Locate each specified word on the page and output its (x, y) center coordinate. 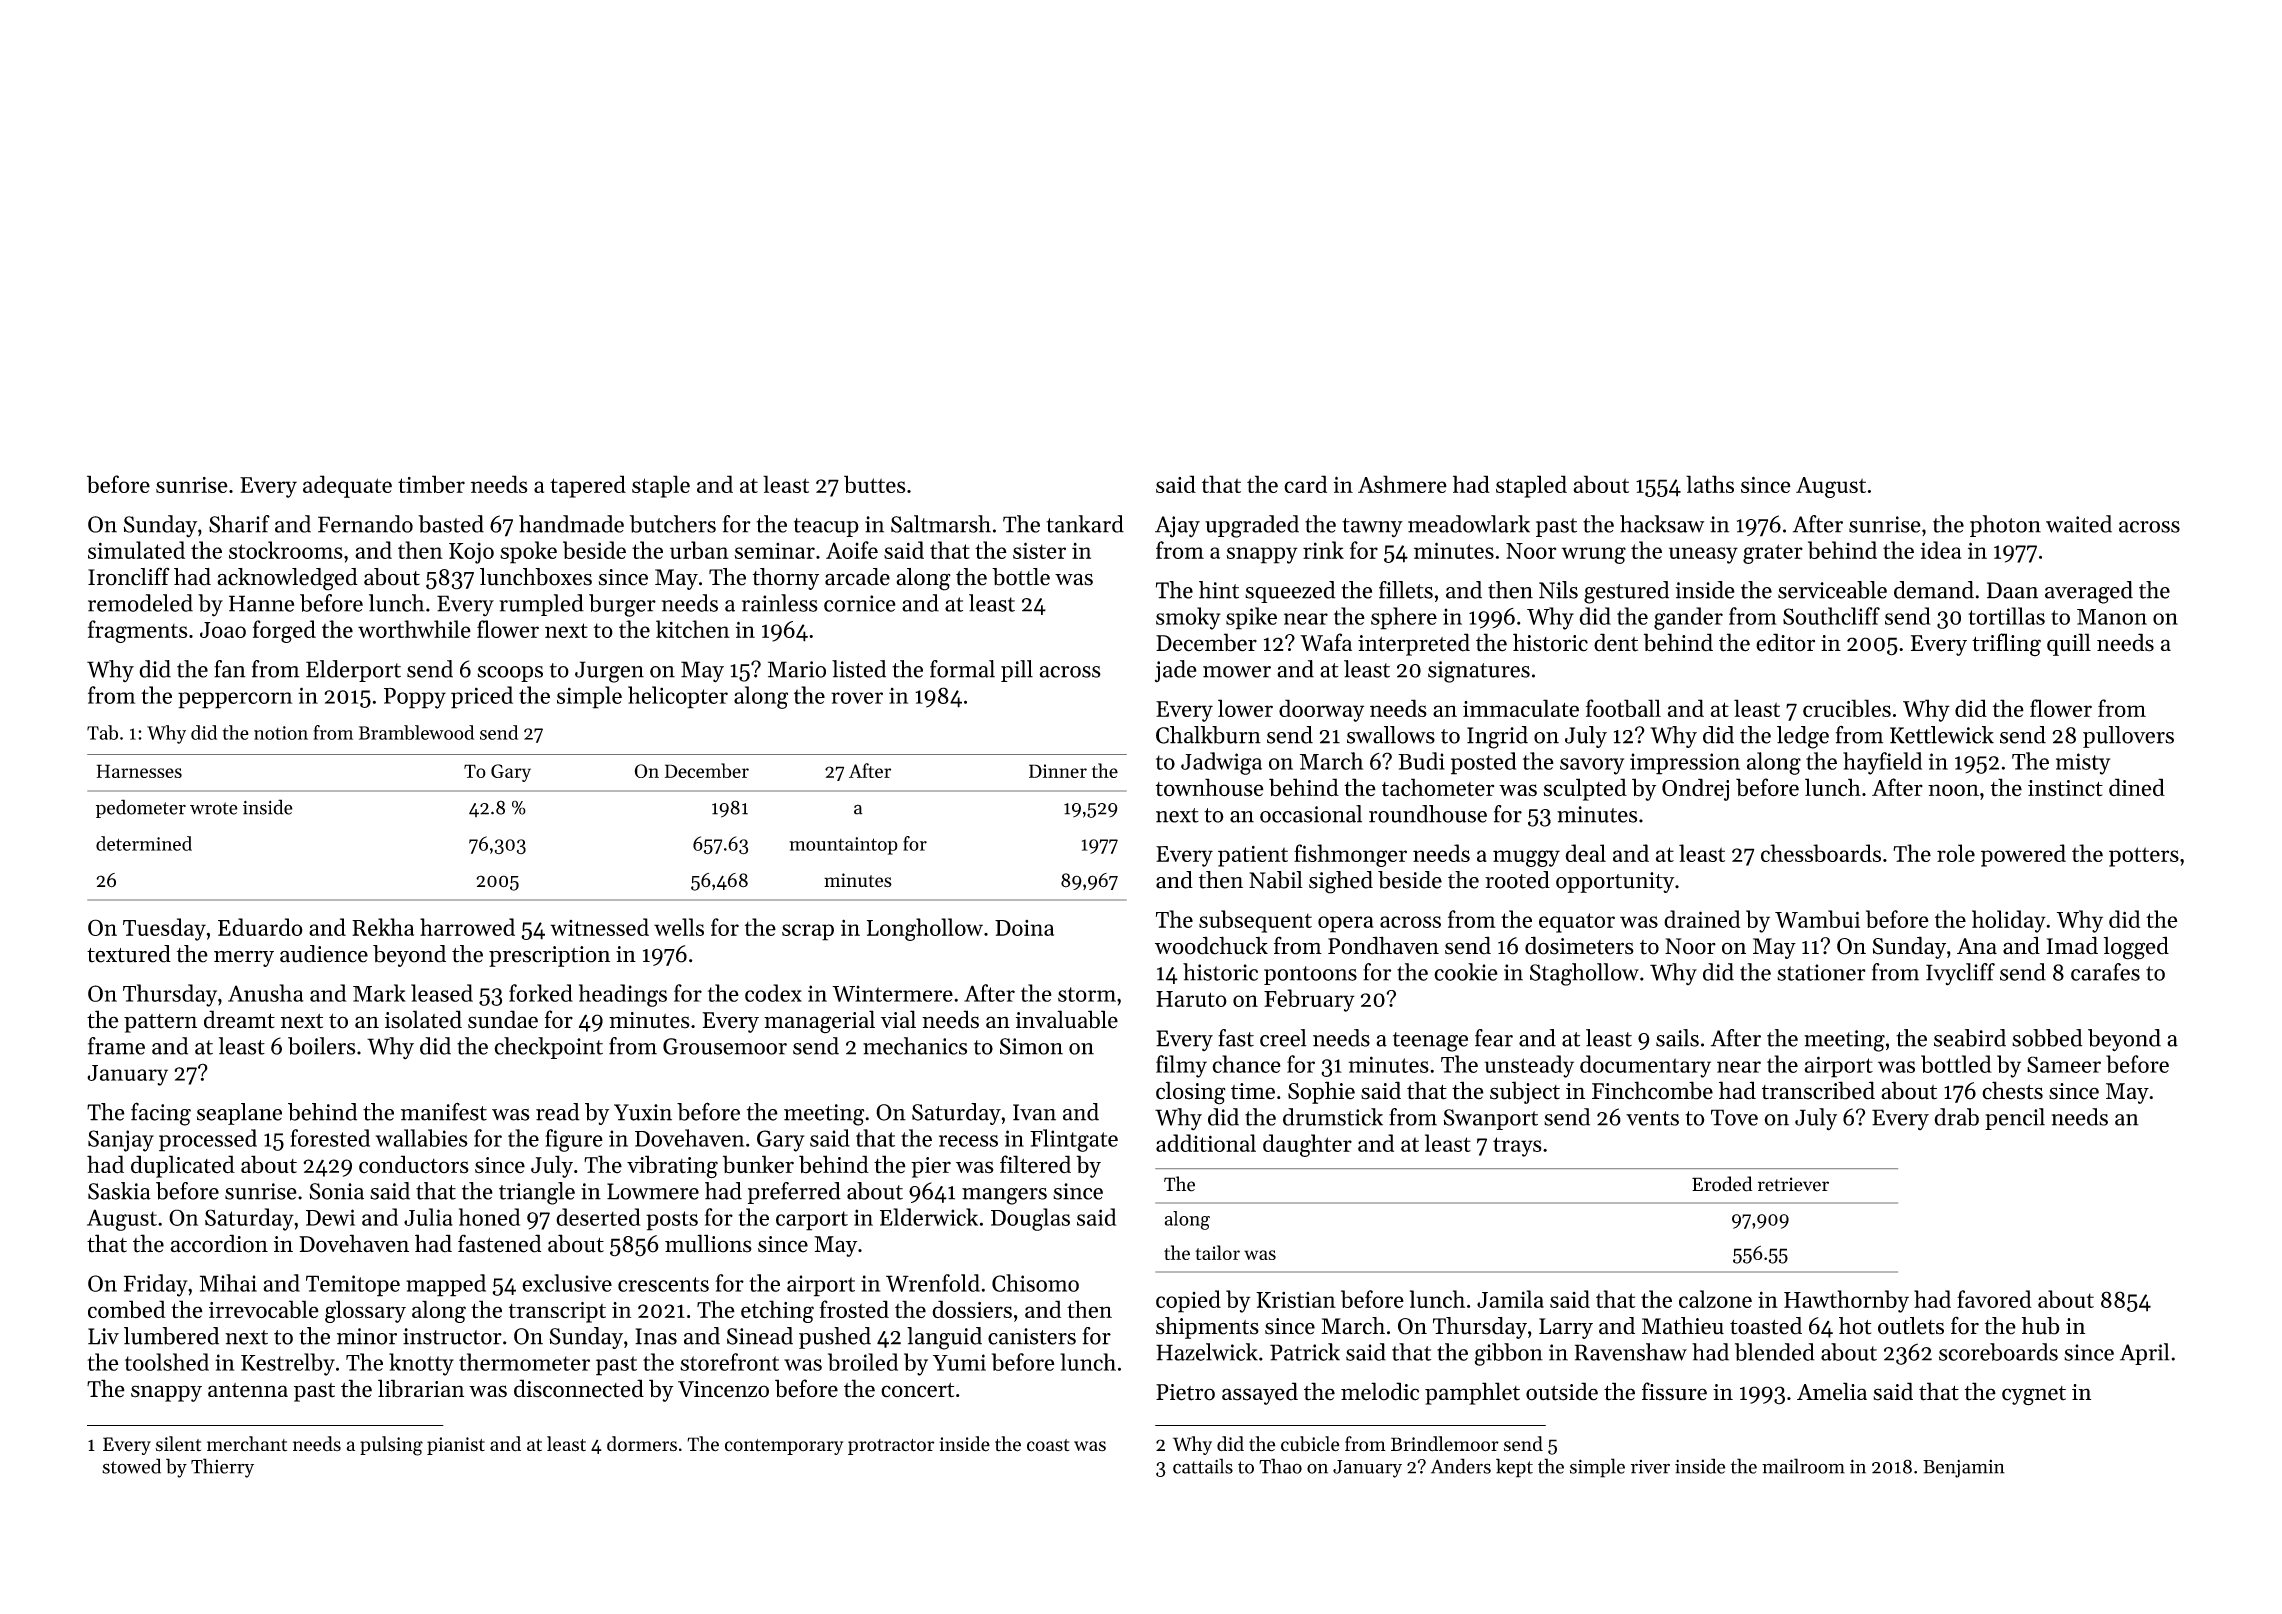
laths (1710, 484)
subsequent (1255, 921)
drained (1702, 919)
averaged (2089, 592)
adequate (347, 486)
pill (1017, 671)
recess (968, 1141)
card (1305, 484)
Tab (102, 732)
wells (679, 927)
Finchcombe (1652, 1090)
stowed (131, 1466)
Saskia (119, 1191)
